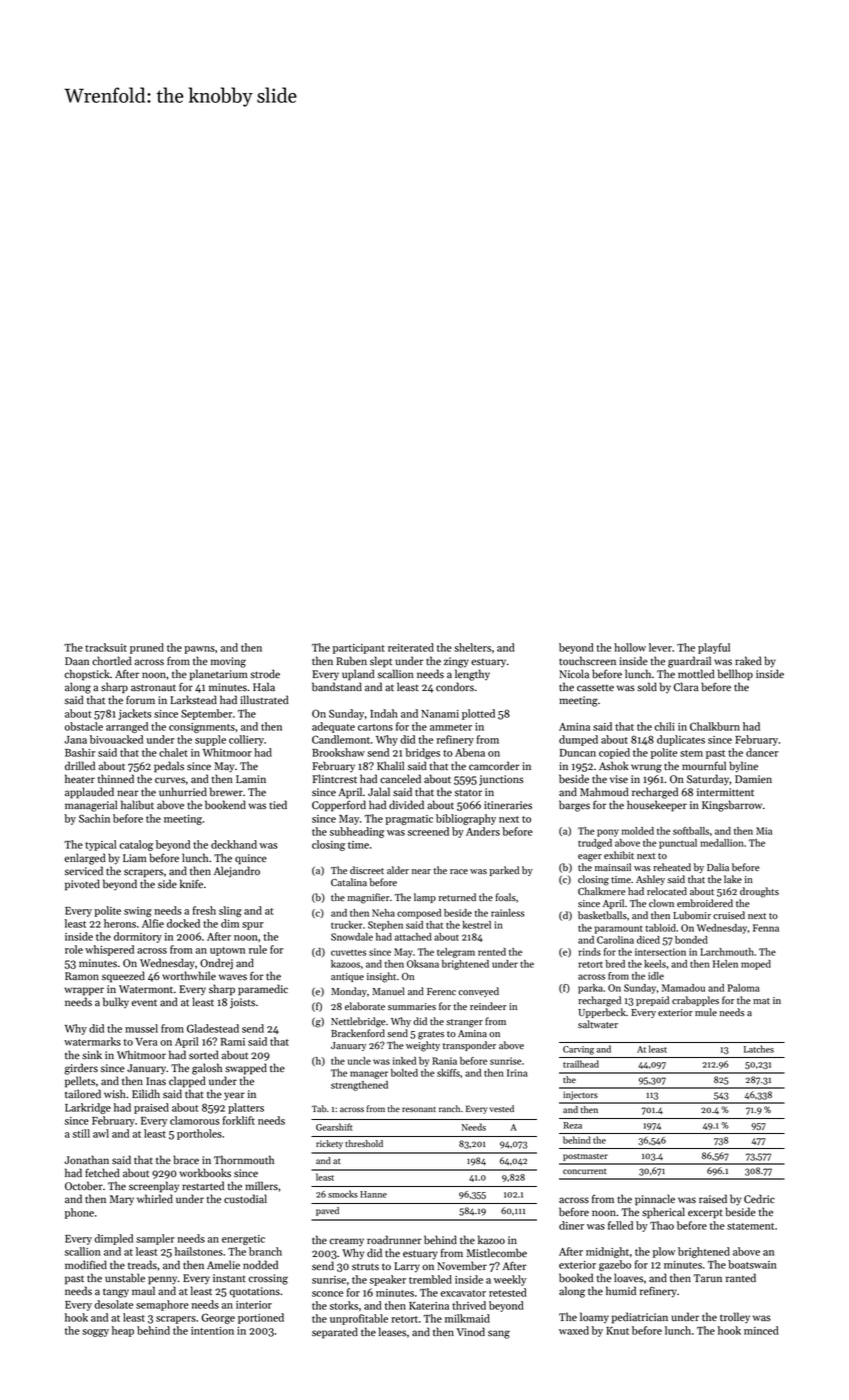  I want to click on tracksuit, so click(106, 647).
